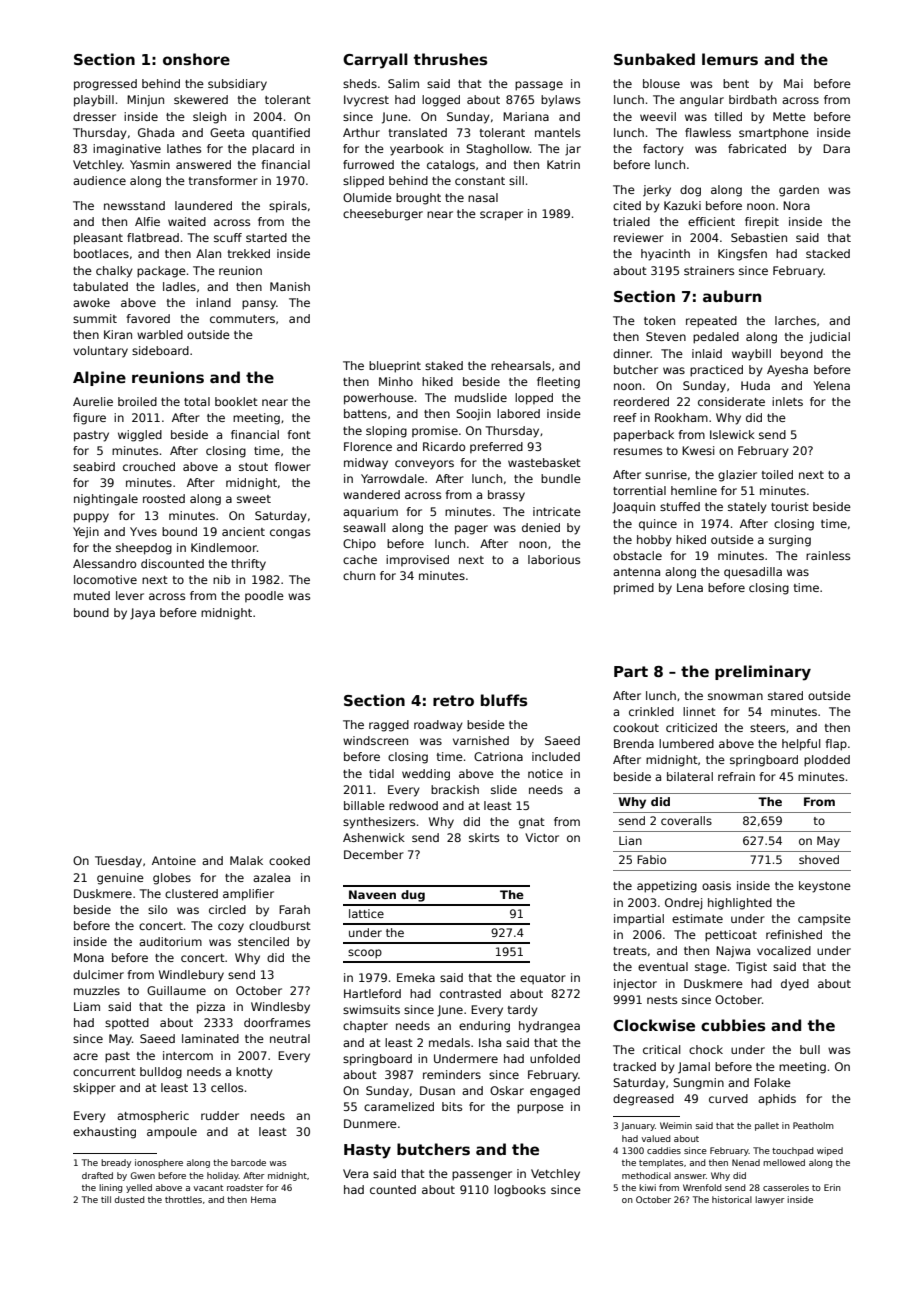  Describe the element at coordinates (159, 1163) in the screenshot. I see `ionosphere` at that location.
